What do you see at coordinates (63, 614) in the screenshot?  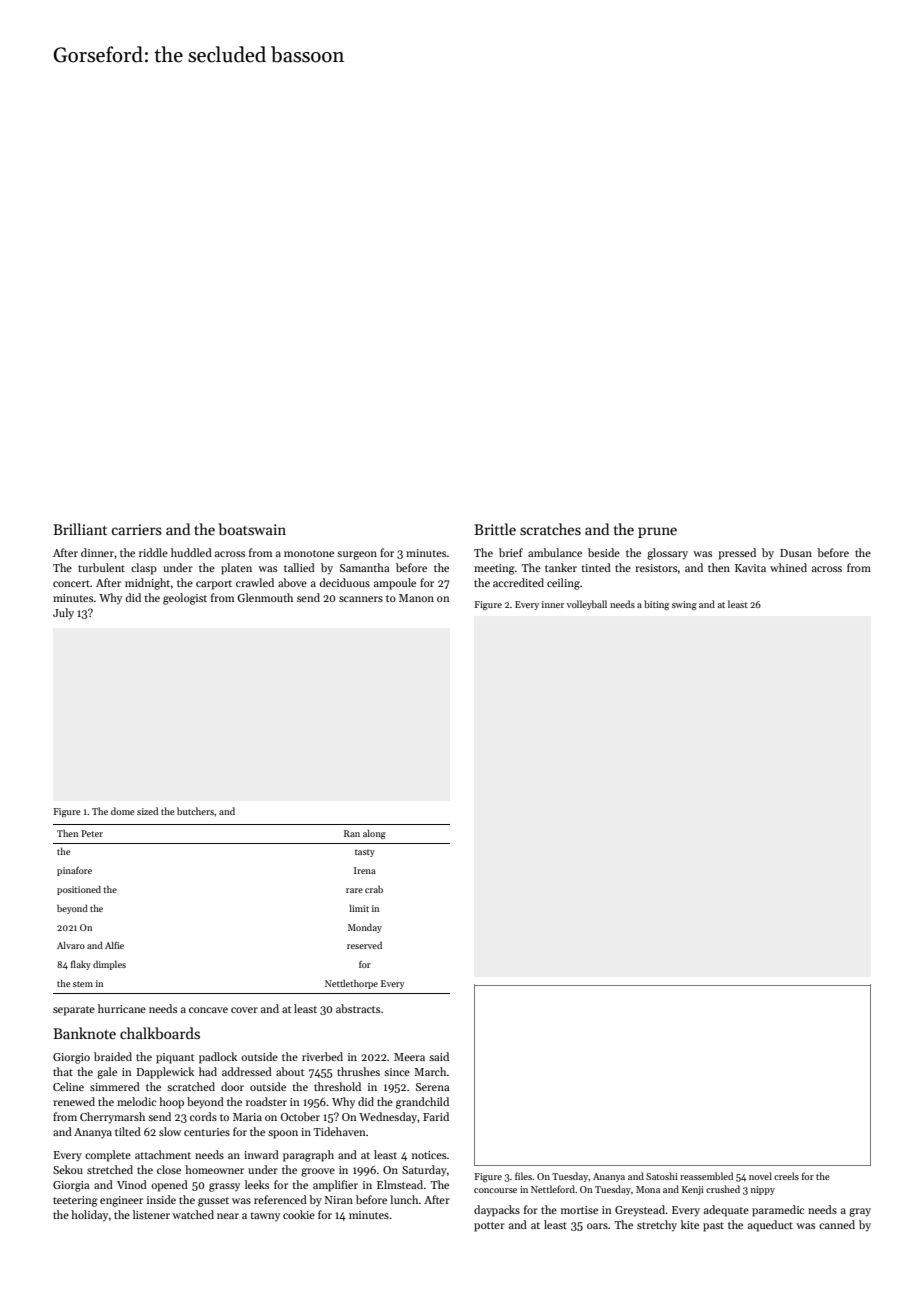 I see `July` at bounding box center [63, 614].
